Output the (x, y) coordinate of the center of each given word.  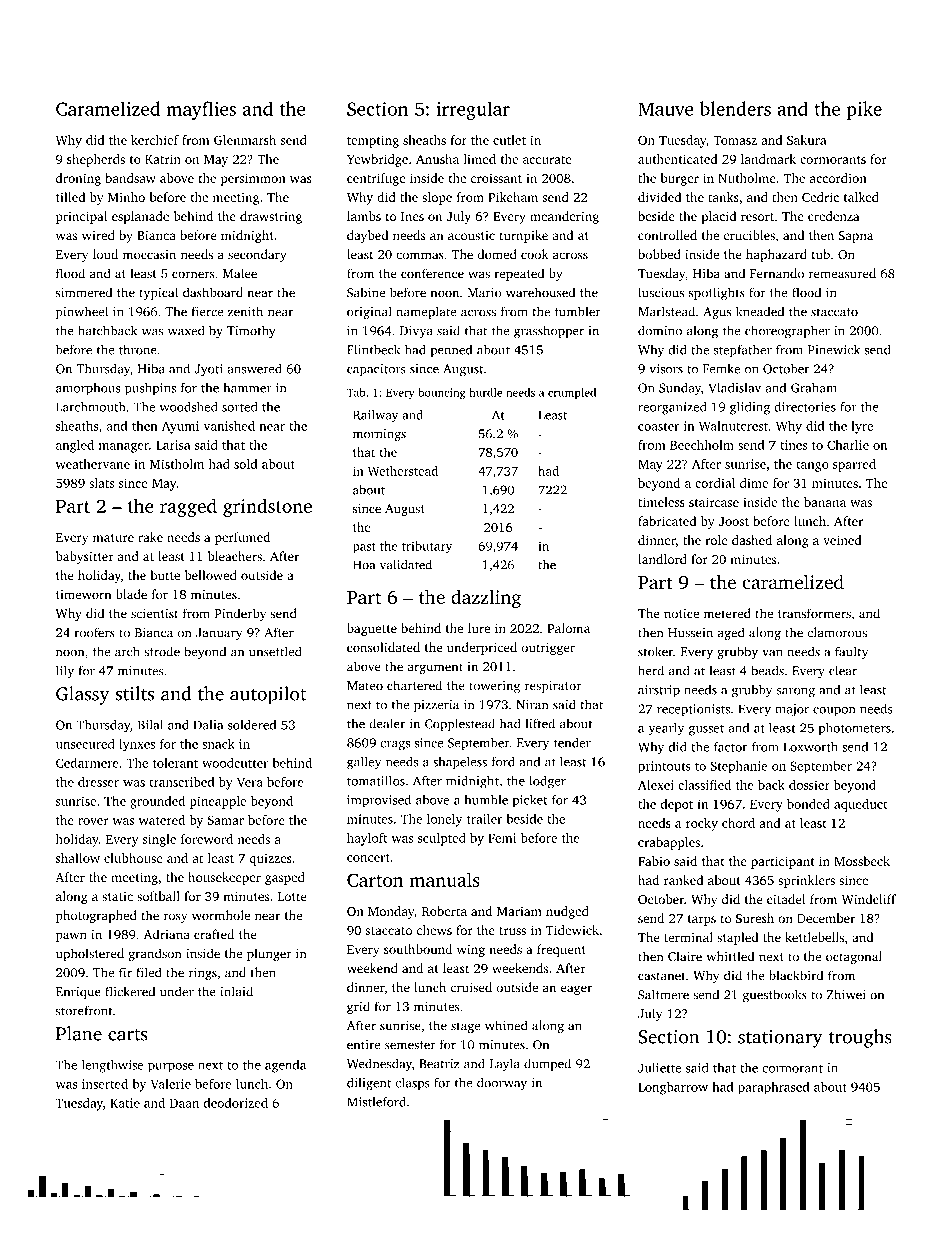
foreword (207, 839)
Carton (375, 880)
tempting (373, 141)
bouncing (442, 393)
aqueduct (860, 805)
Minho (126, 197)
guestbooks (775, 996)
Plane (79, 1033)
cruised (471, 987)
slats (101, 483)
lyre (862, 427)
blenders (735, 108)
